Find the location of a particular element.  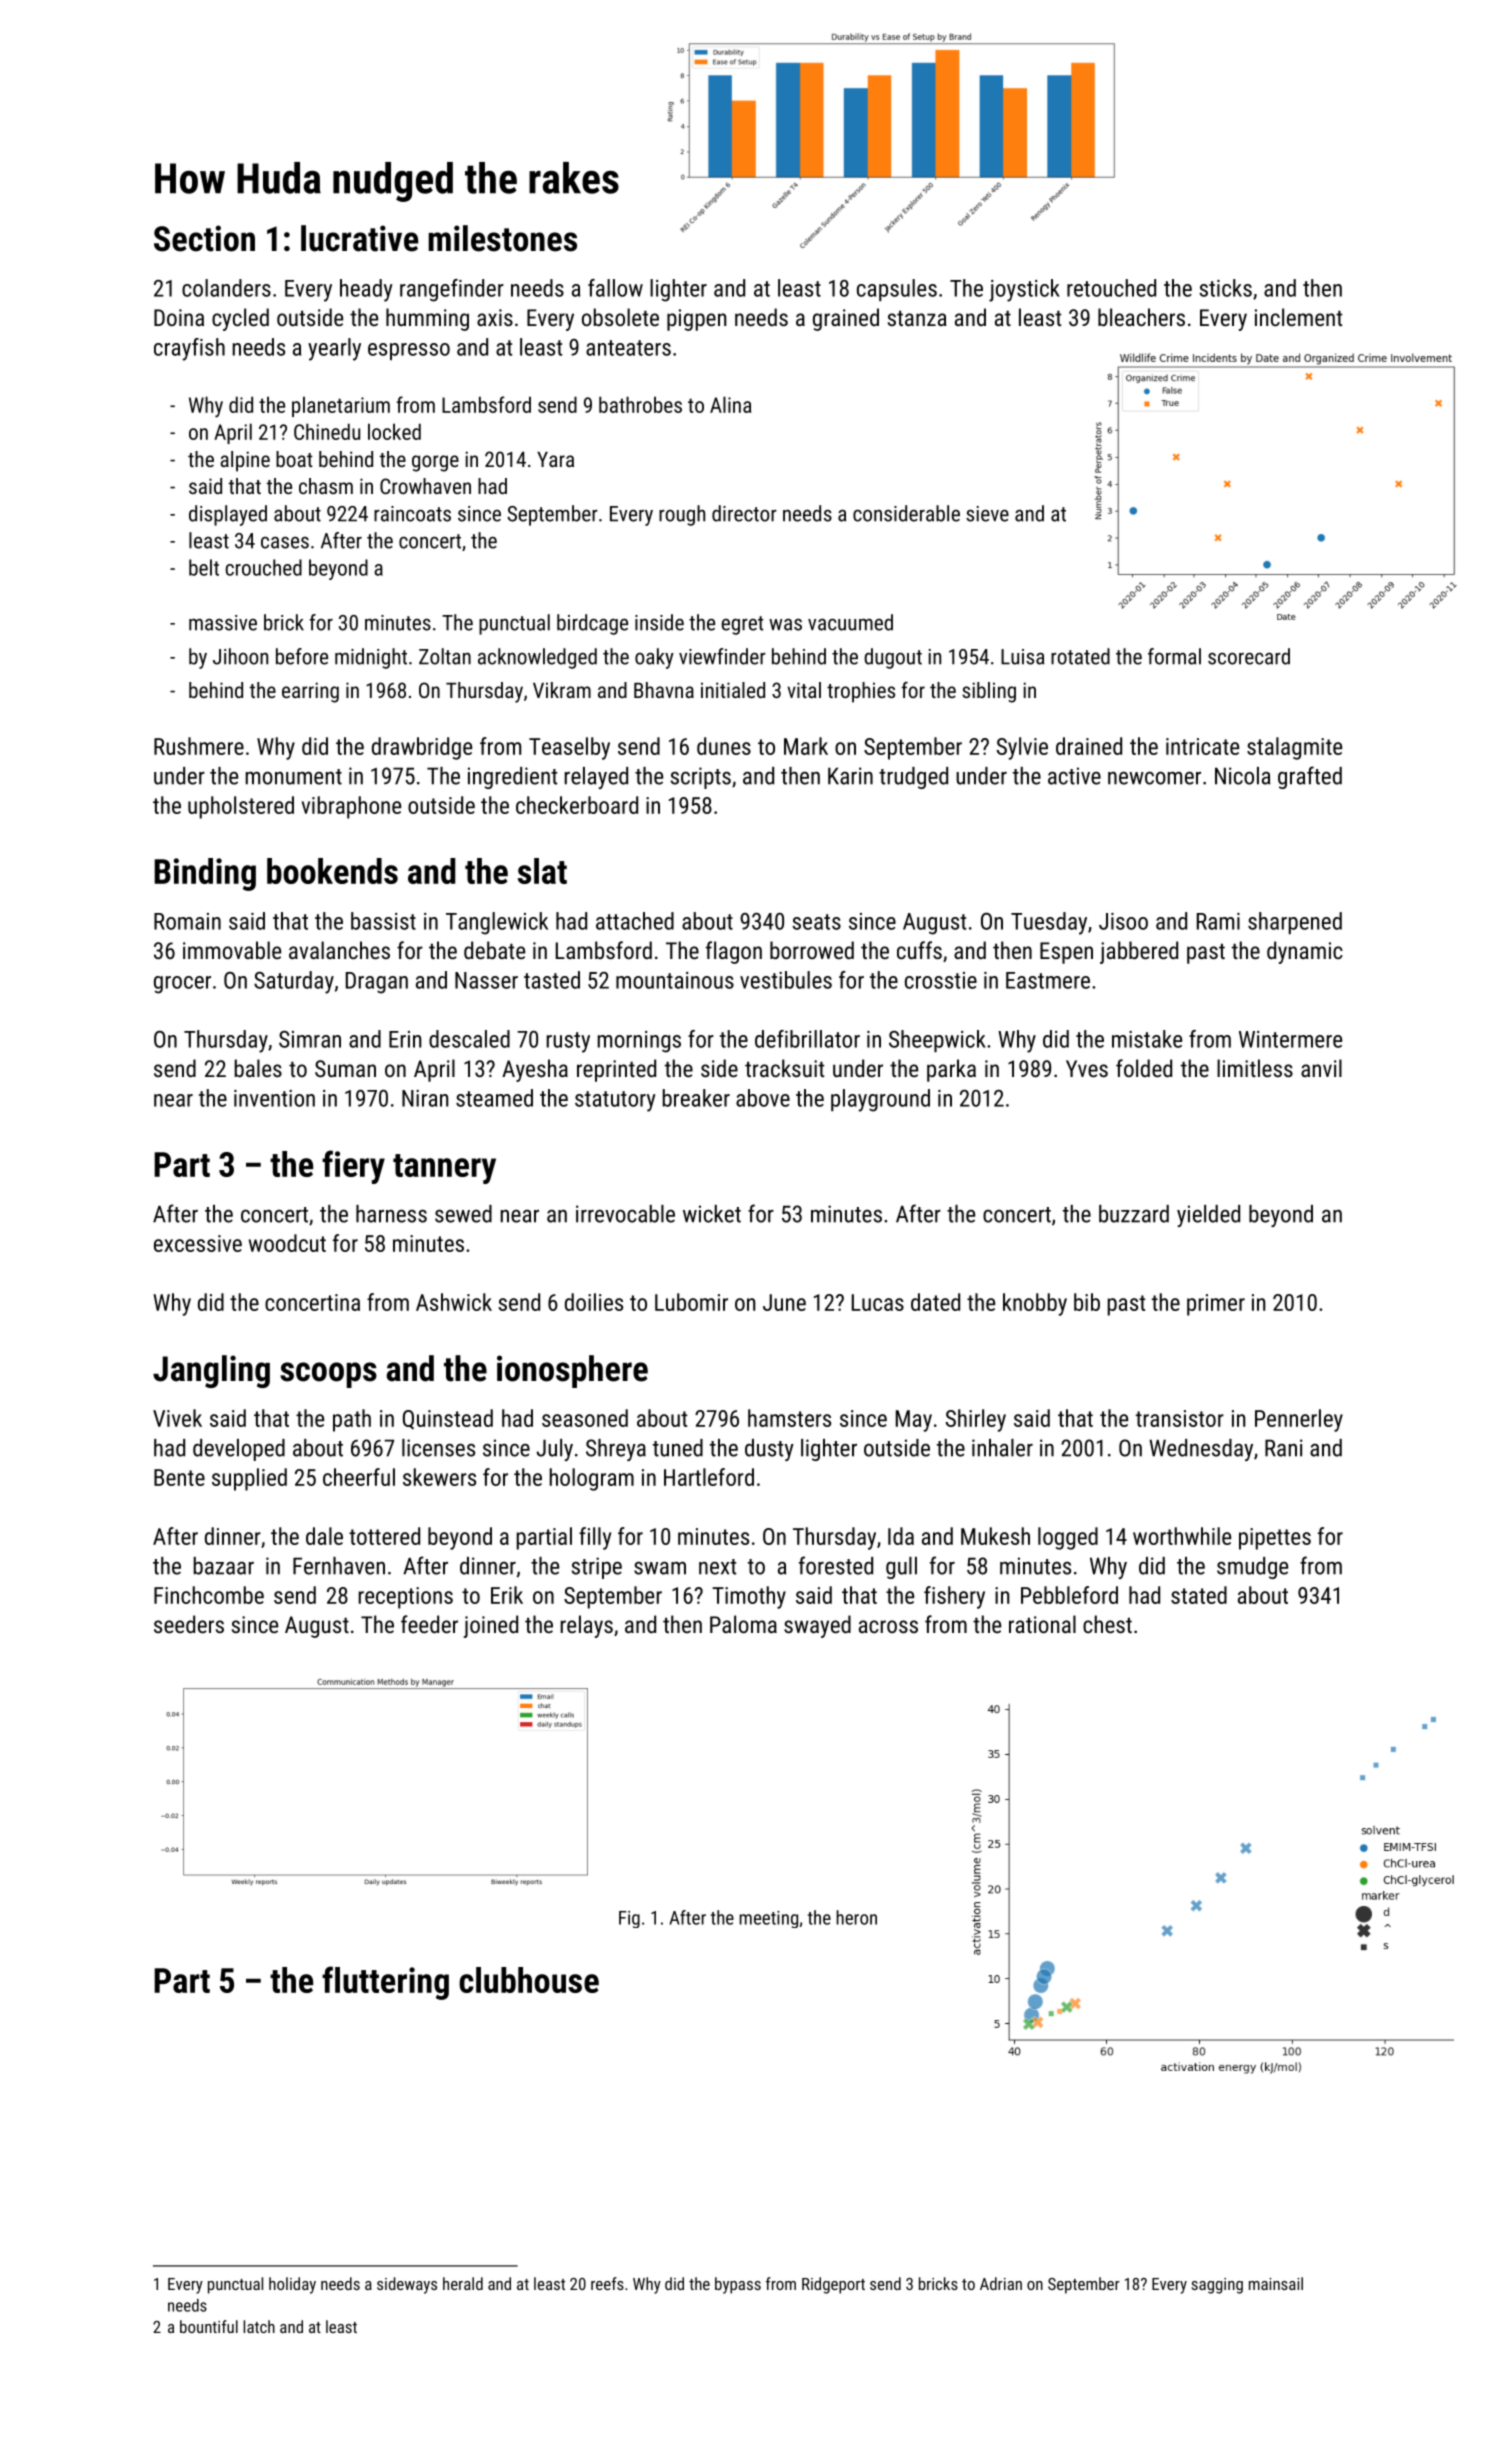

hamsters is located at coordinates (789, 1418).
